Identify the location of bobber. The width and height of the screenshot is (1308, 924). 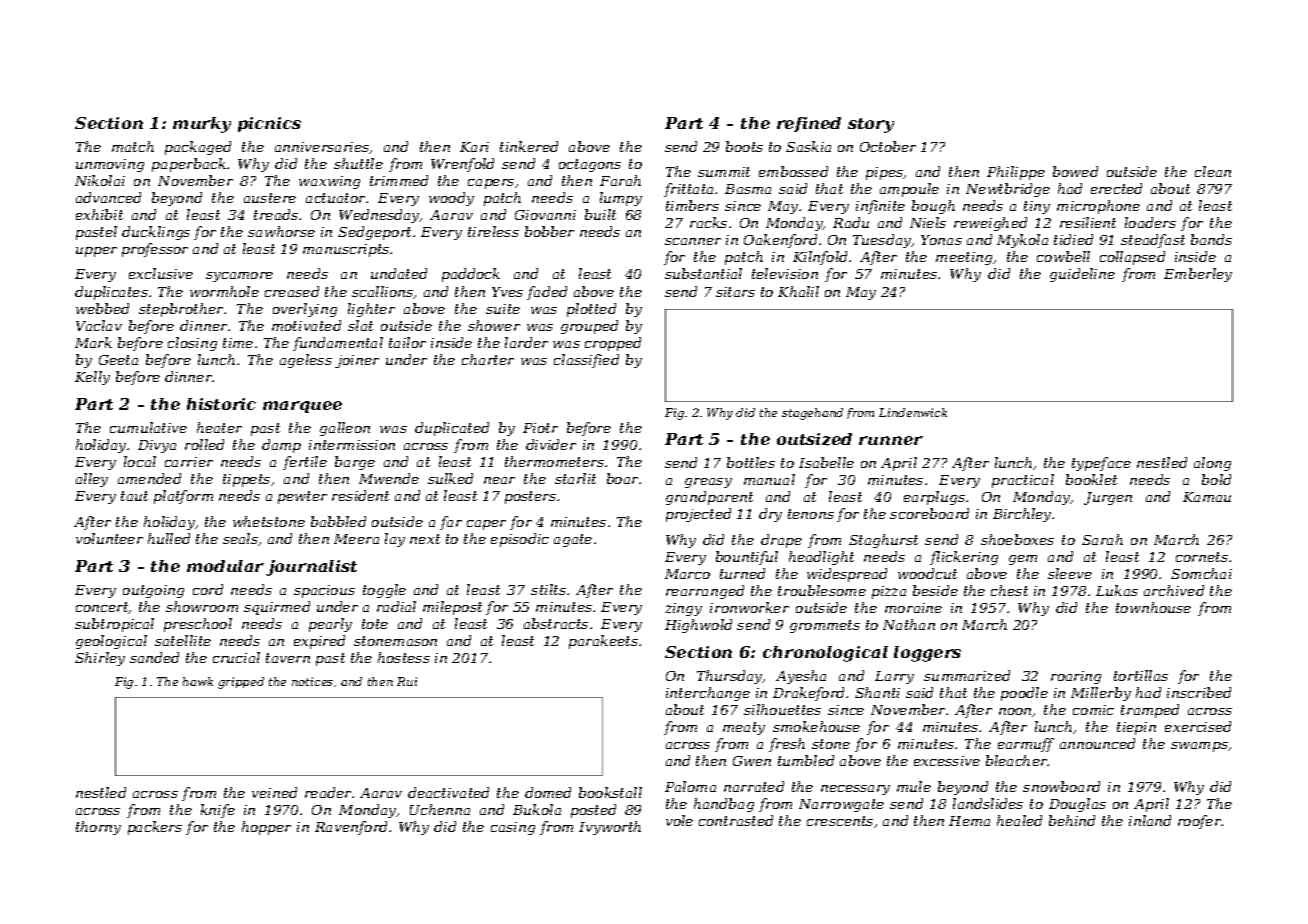
(549, 231).
